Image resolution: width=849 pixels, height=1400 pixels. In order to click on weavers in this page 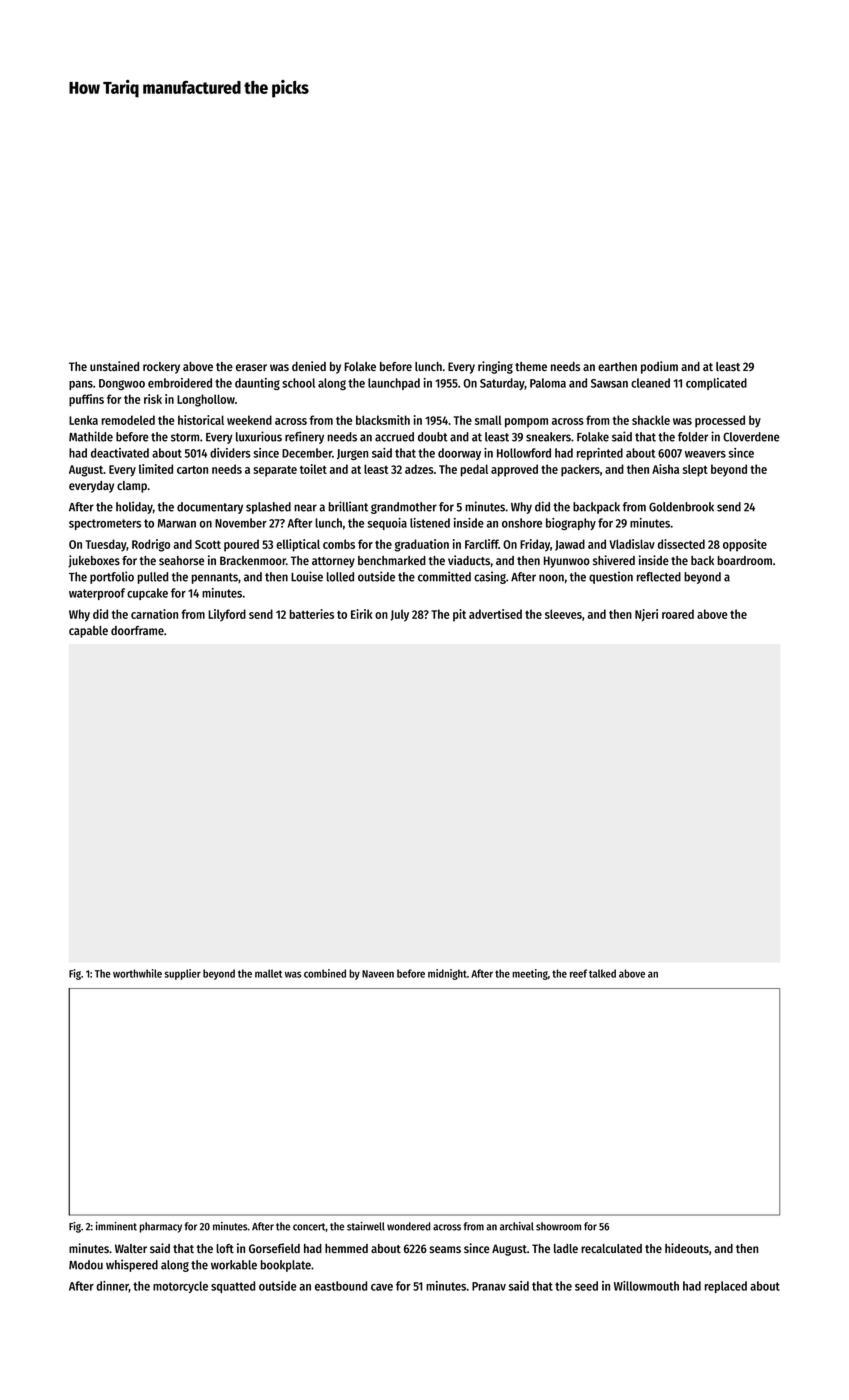, I will do `click(705, 454)`.
